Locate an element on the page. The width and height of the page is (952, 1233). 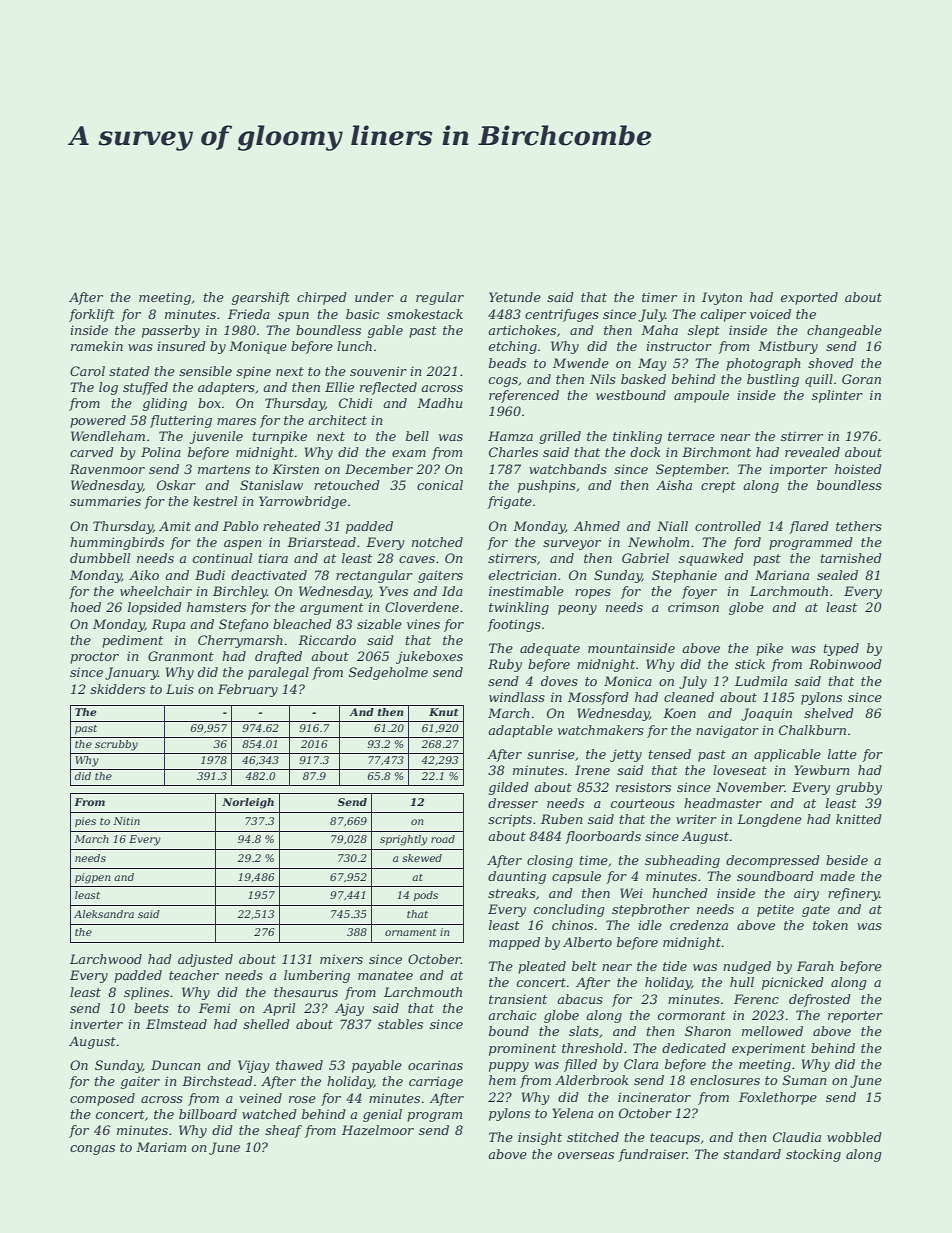
controlled is located at coordinates (728, 526).
